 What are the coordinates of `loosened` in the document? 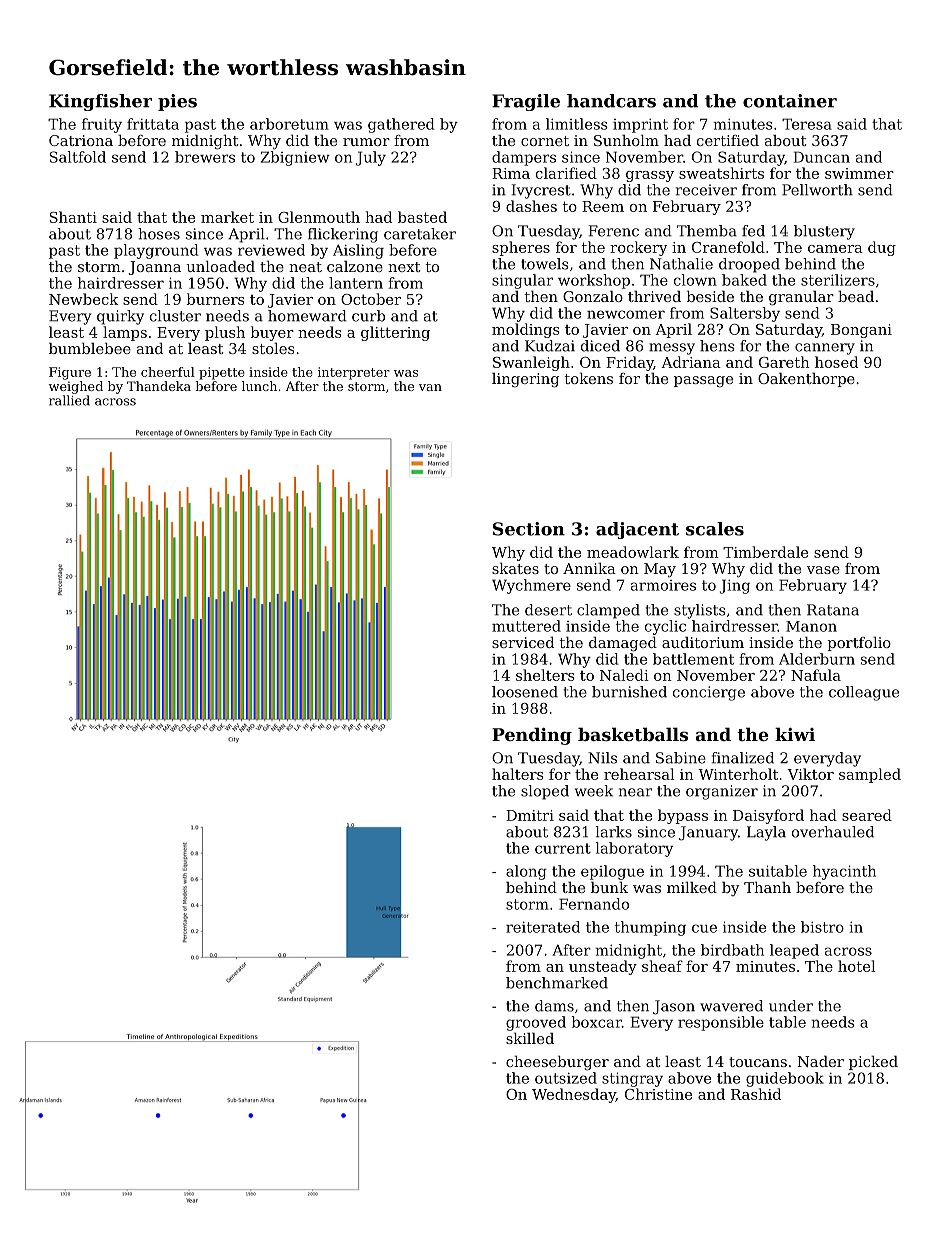 It's located at (525, 692).
